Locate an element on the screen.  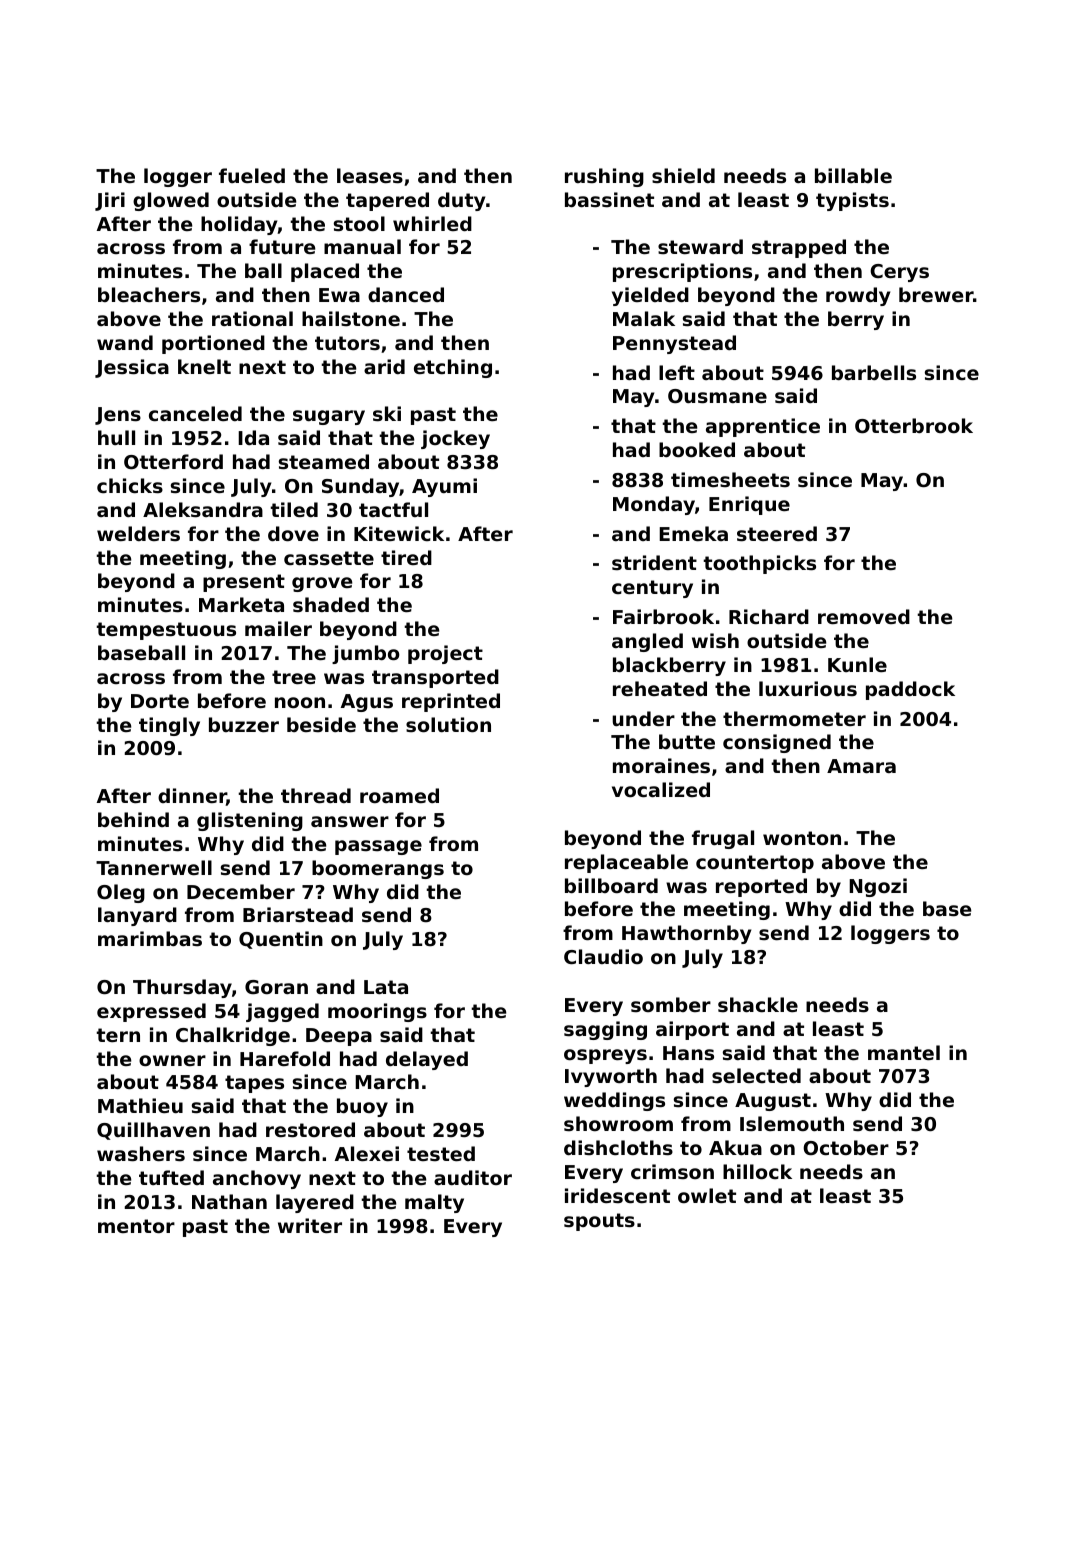
typists is located at coordinates (852, 201).
